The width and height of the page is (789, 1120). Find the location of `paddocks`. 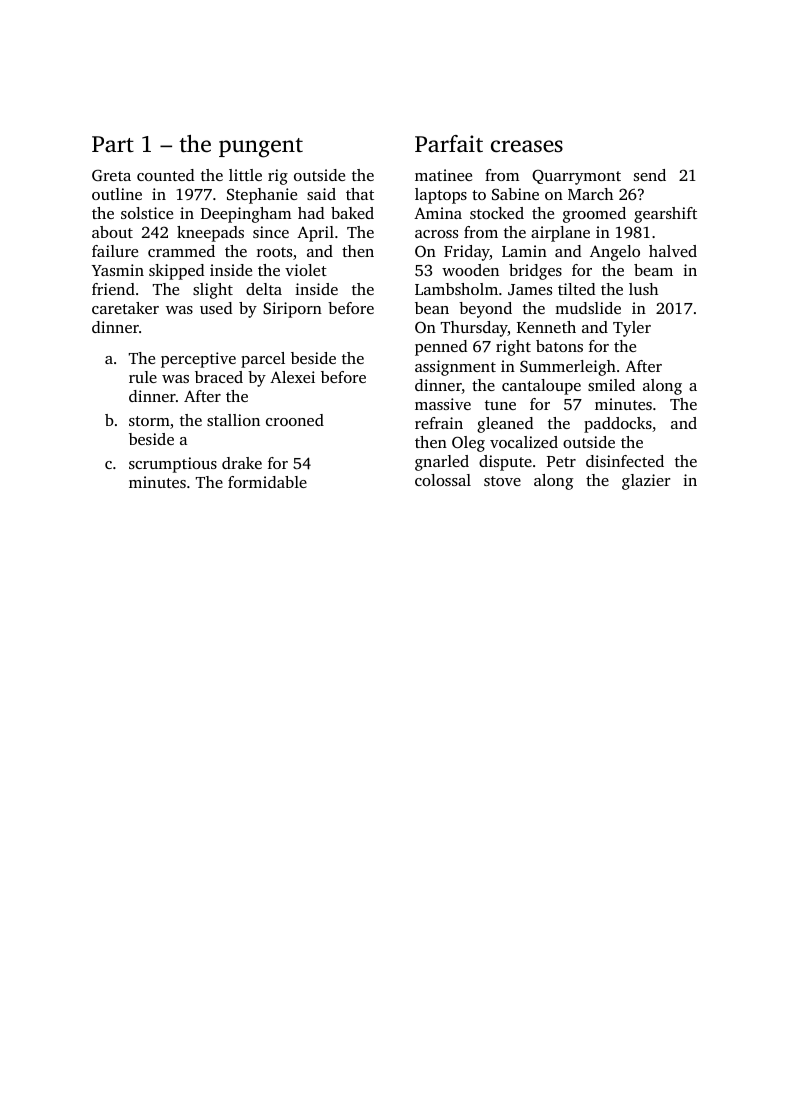

paddocks is located at coordinates (618, 425).
